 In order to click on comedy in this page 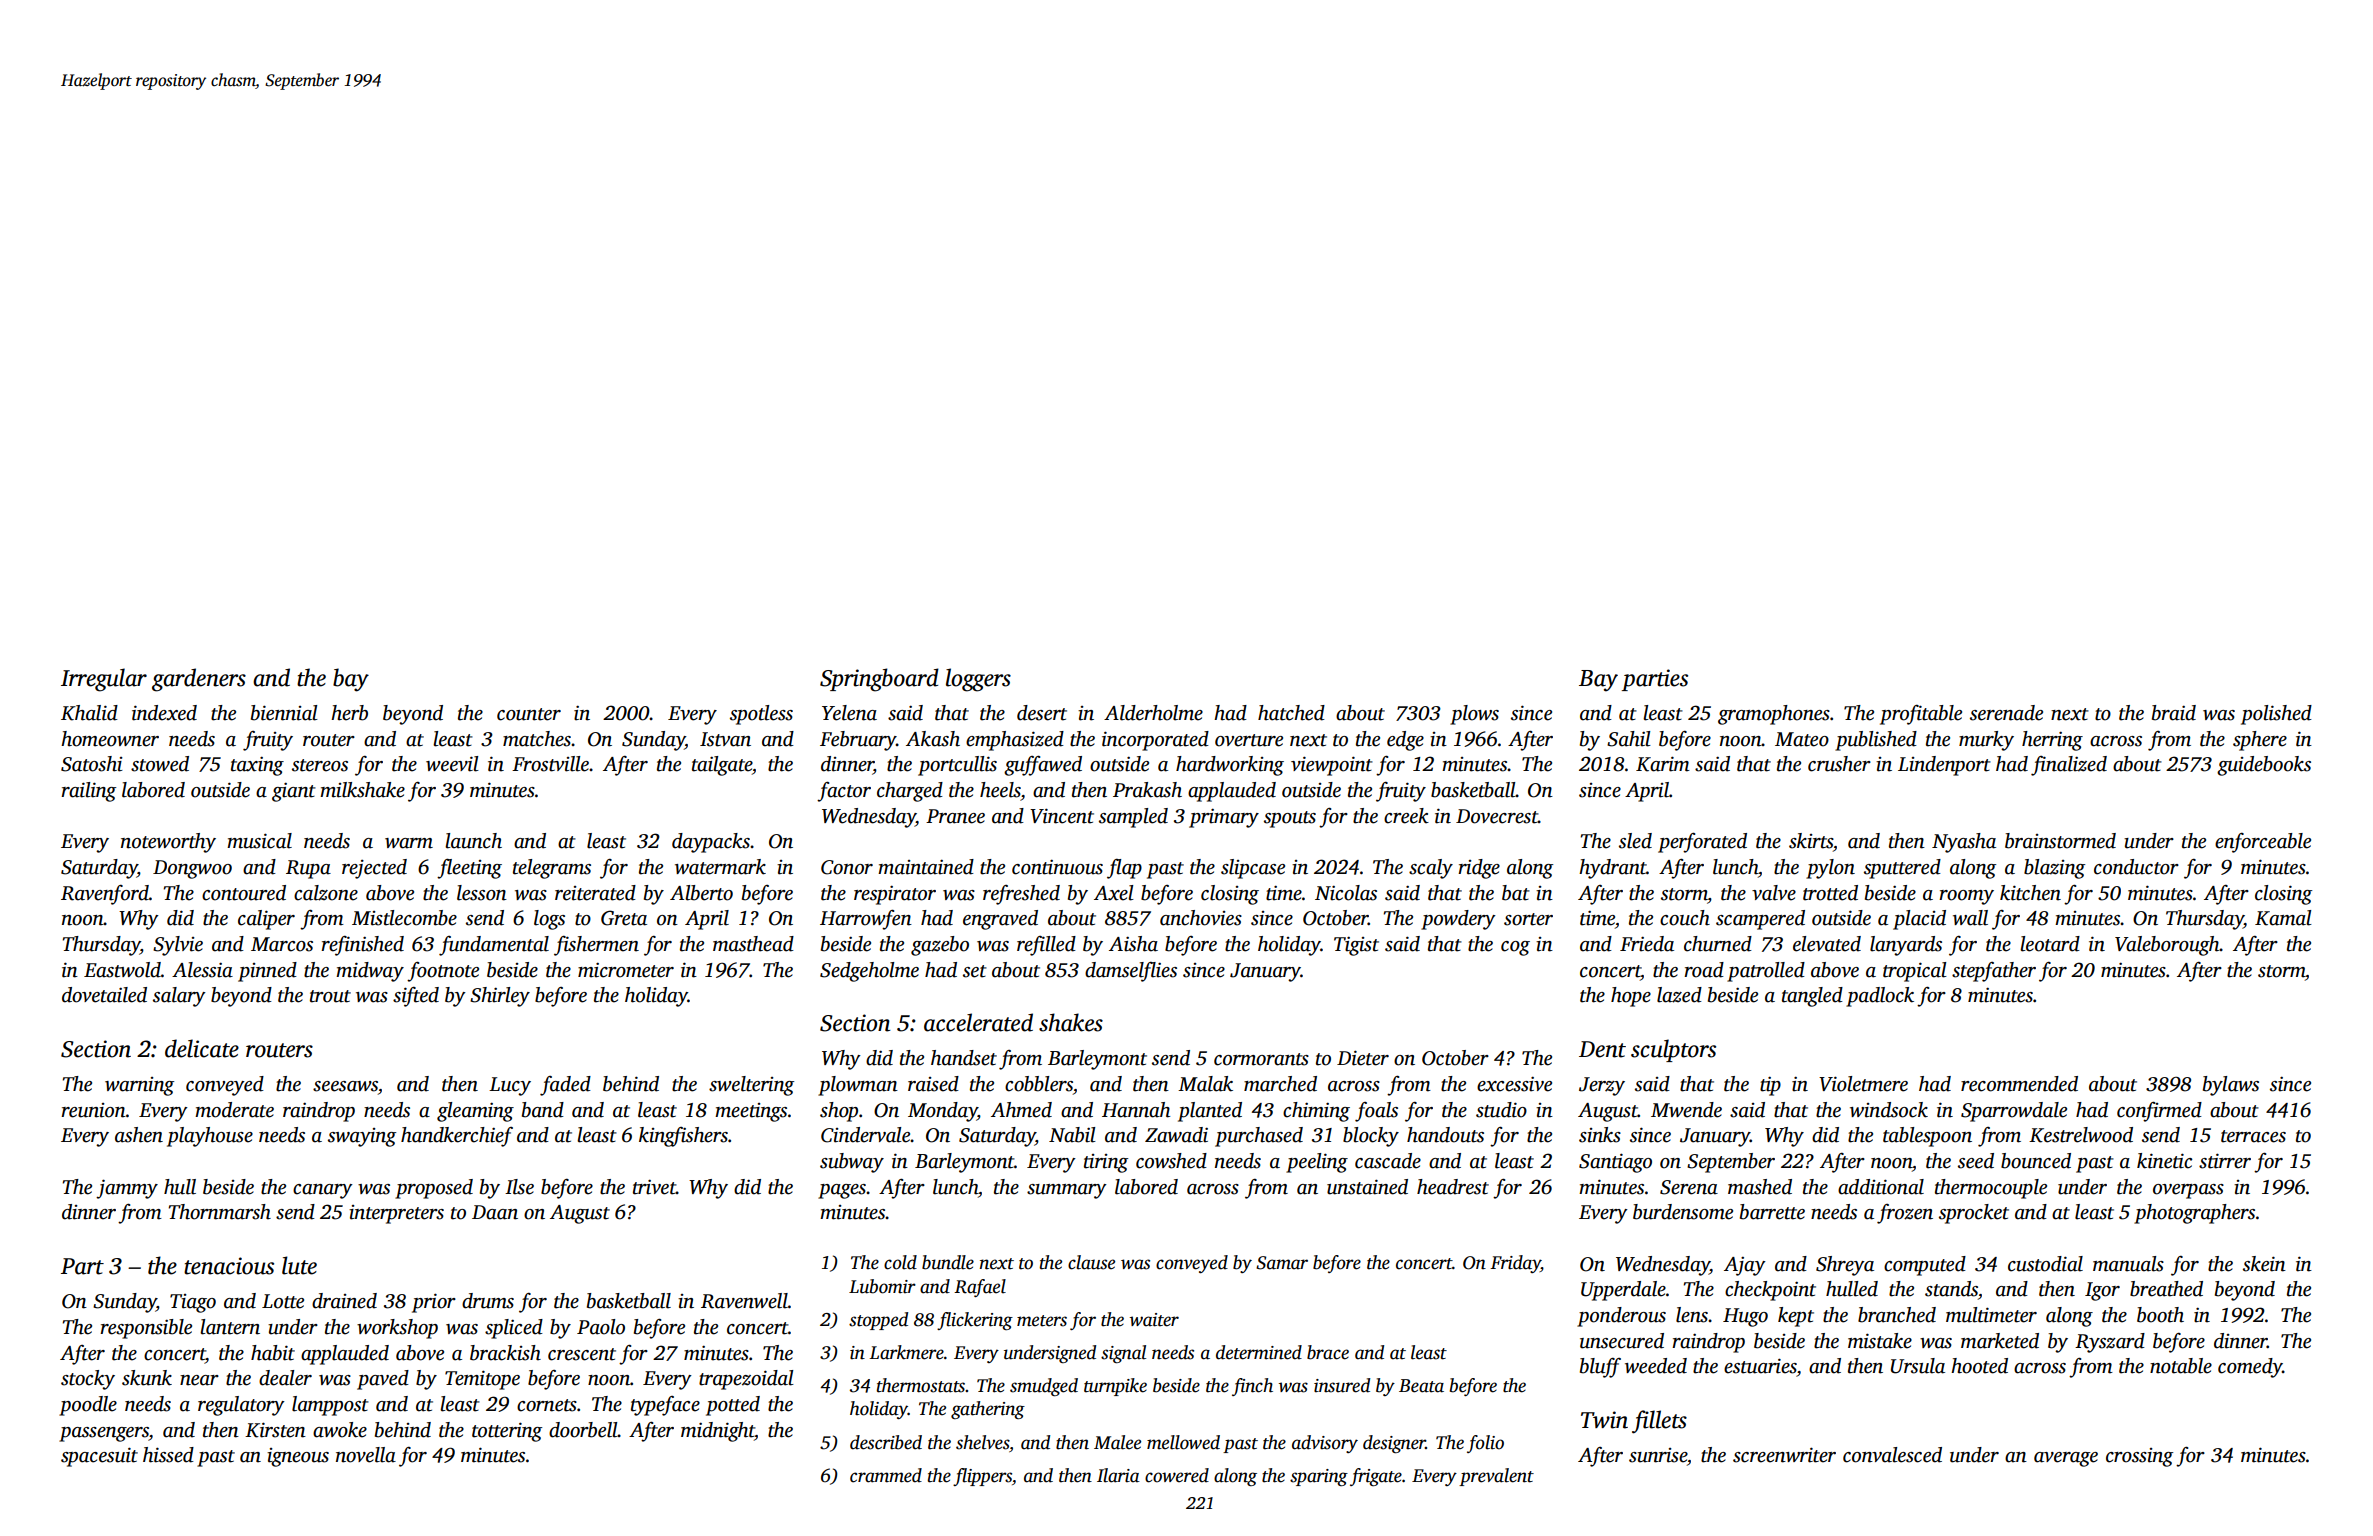, I will do `click(2250, 1368)`.
